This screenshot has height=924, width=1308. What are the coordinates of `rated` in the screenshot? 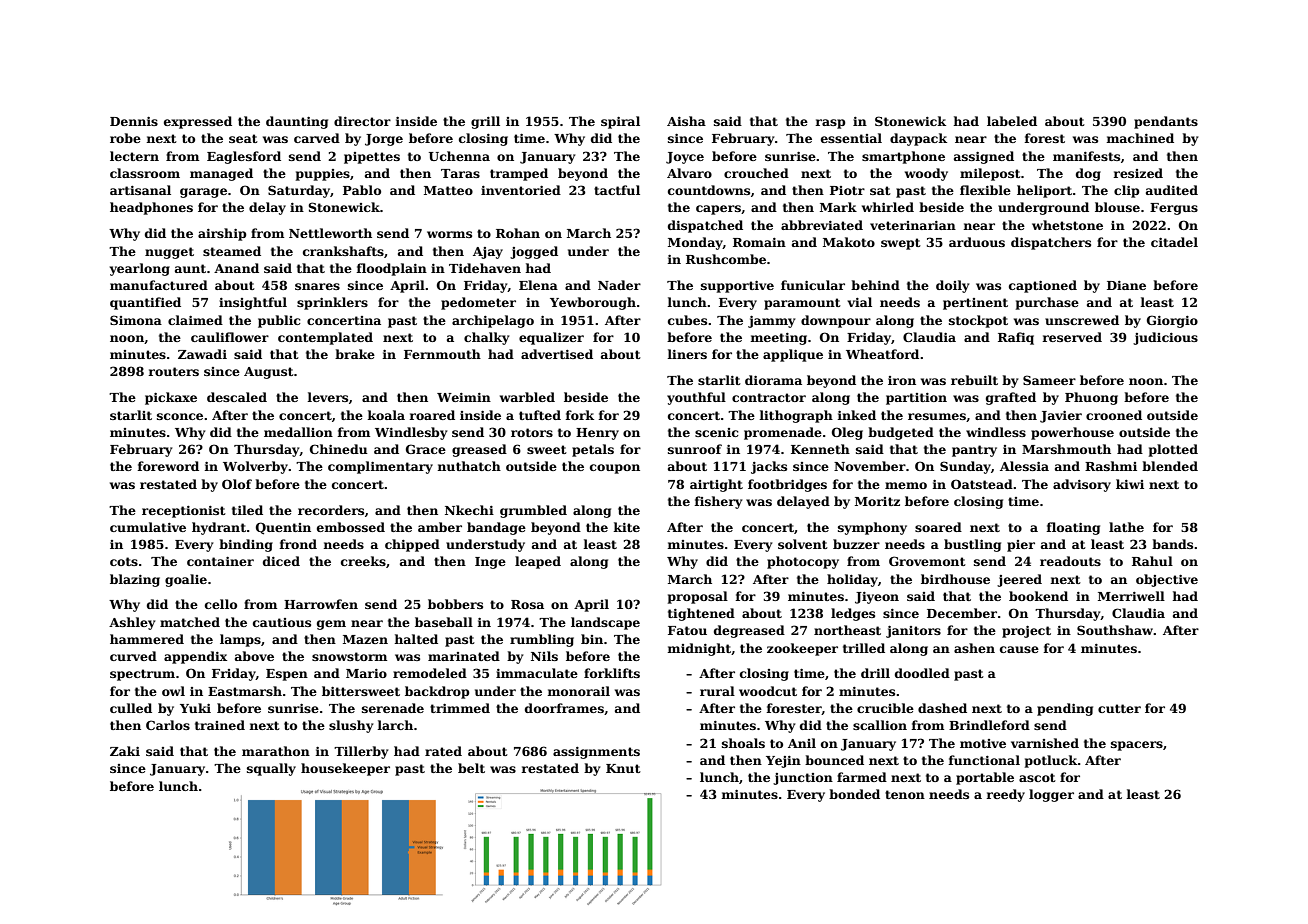 It's located at (443, 751).
